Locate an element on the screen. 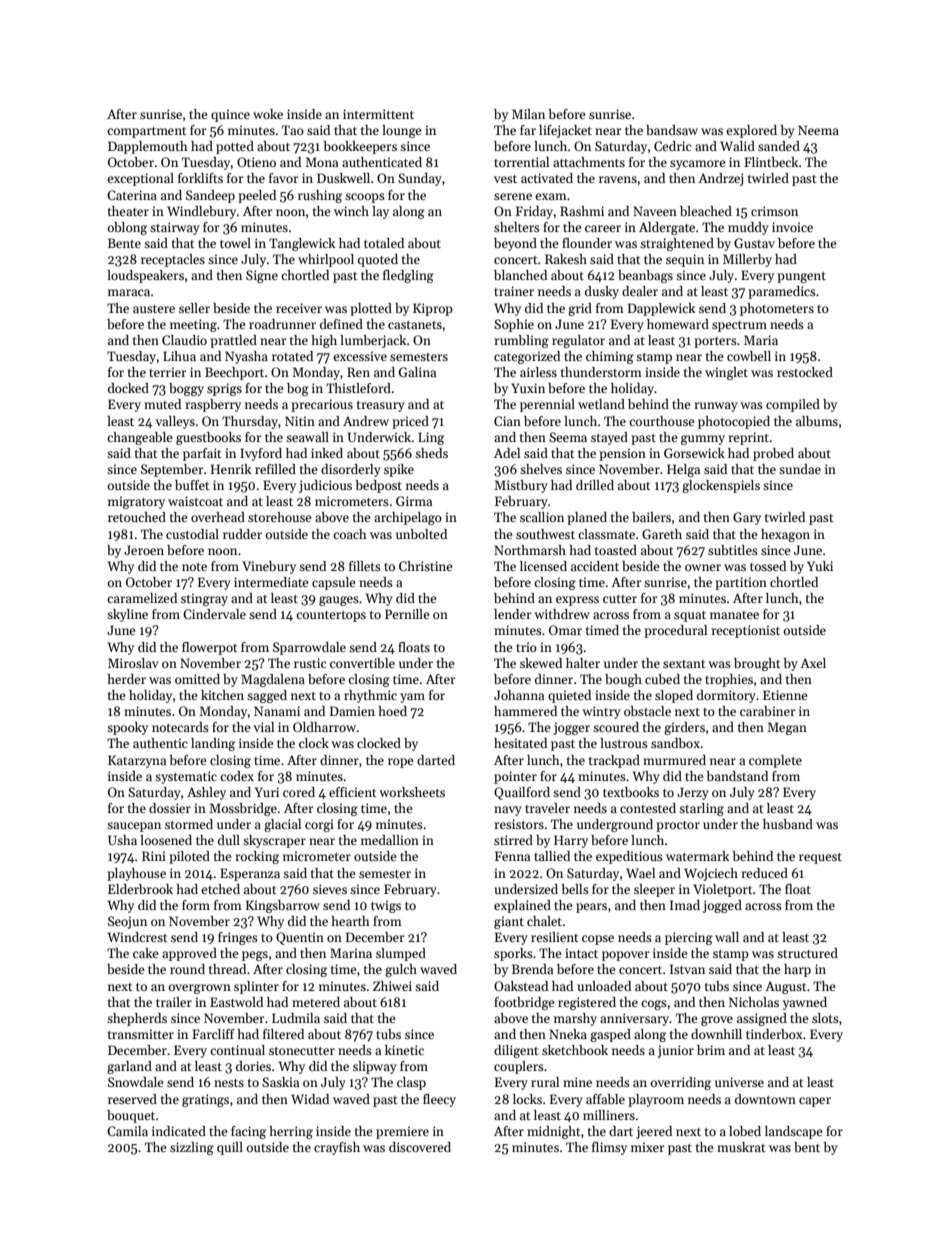  rope is located at coordinates (401, 763).
